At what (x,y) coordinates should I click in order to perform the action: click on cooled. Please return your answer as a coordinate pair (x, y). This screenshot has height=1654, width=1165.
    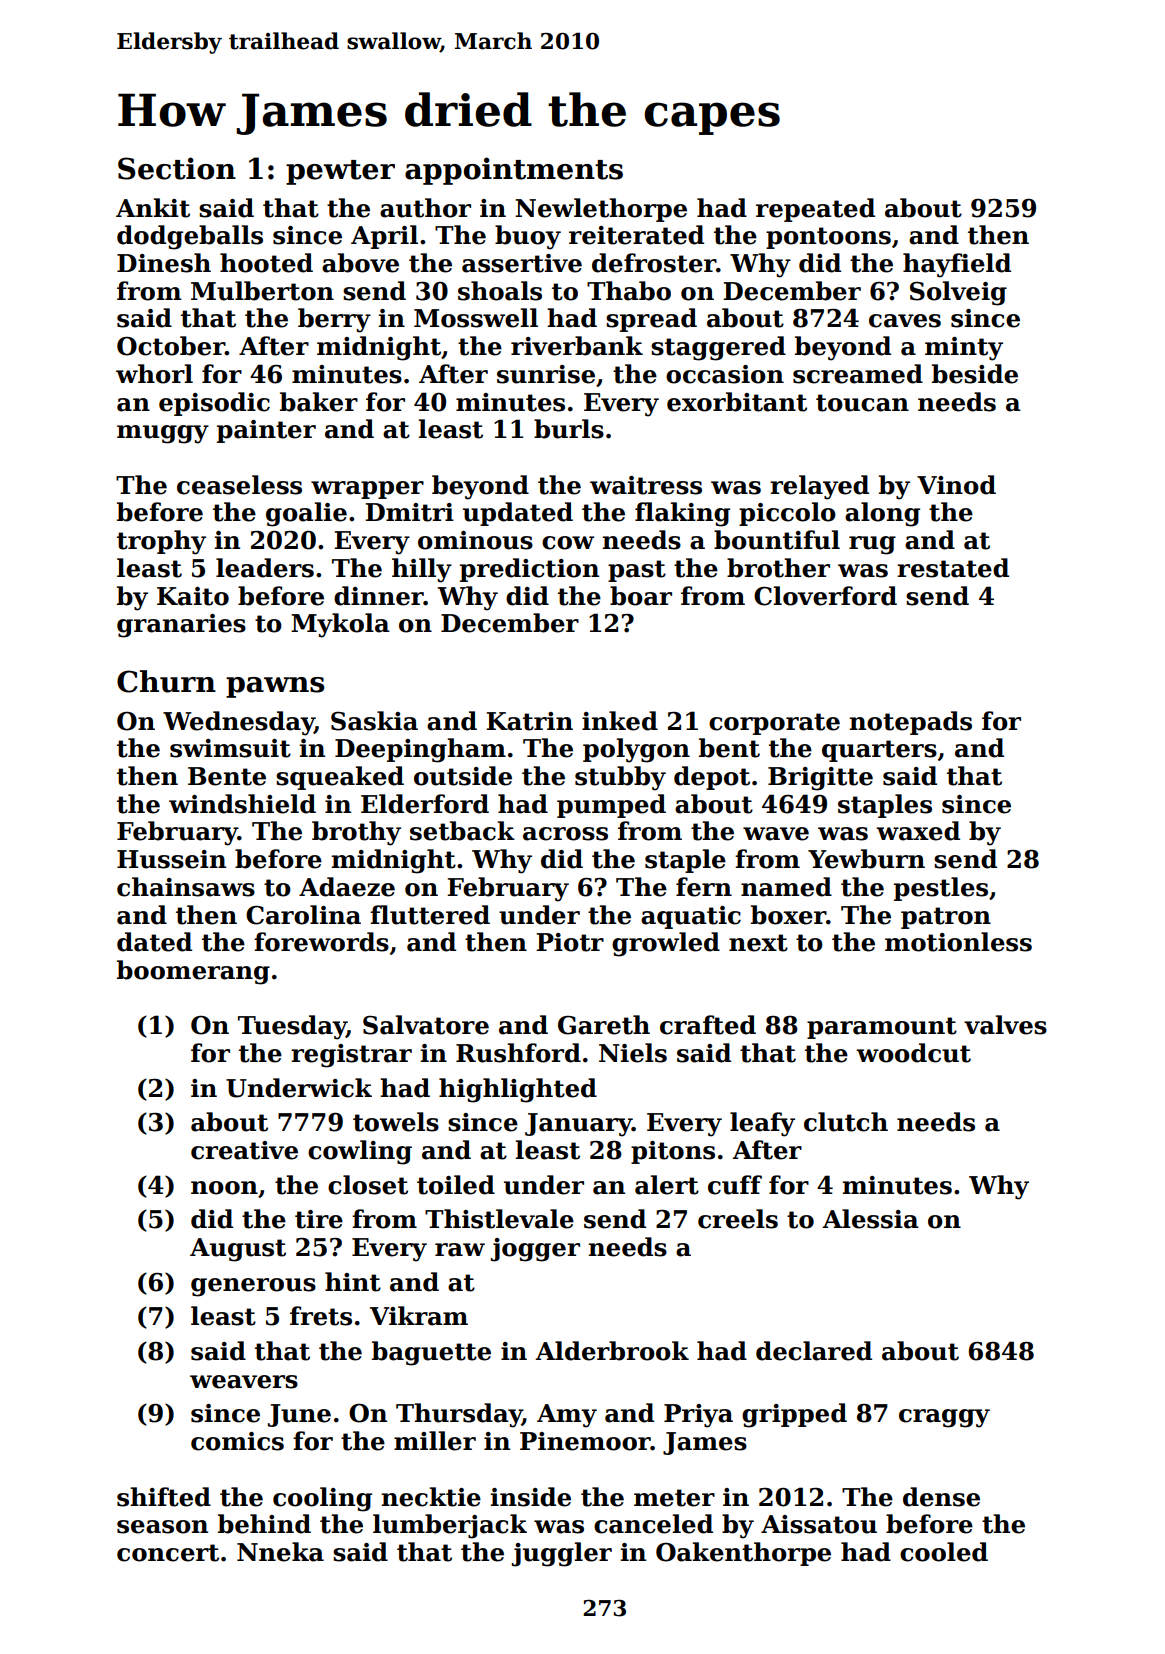
    Looking at the image, I should click on (944, 1552).
